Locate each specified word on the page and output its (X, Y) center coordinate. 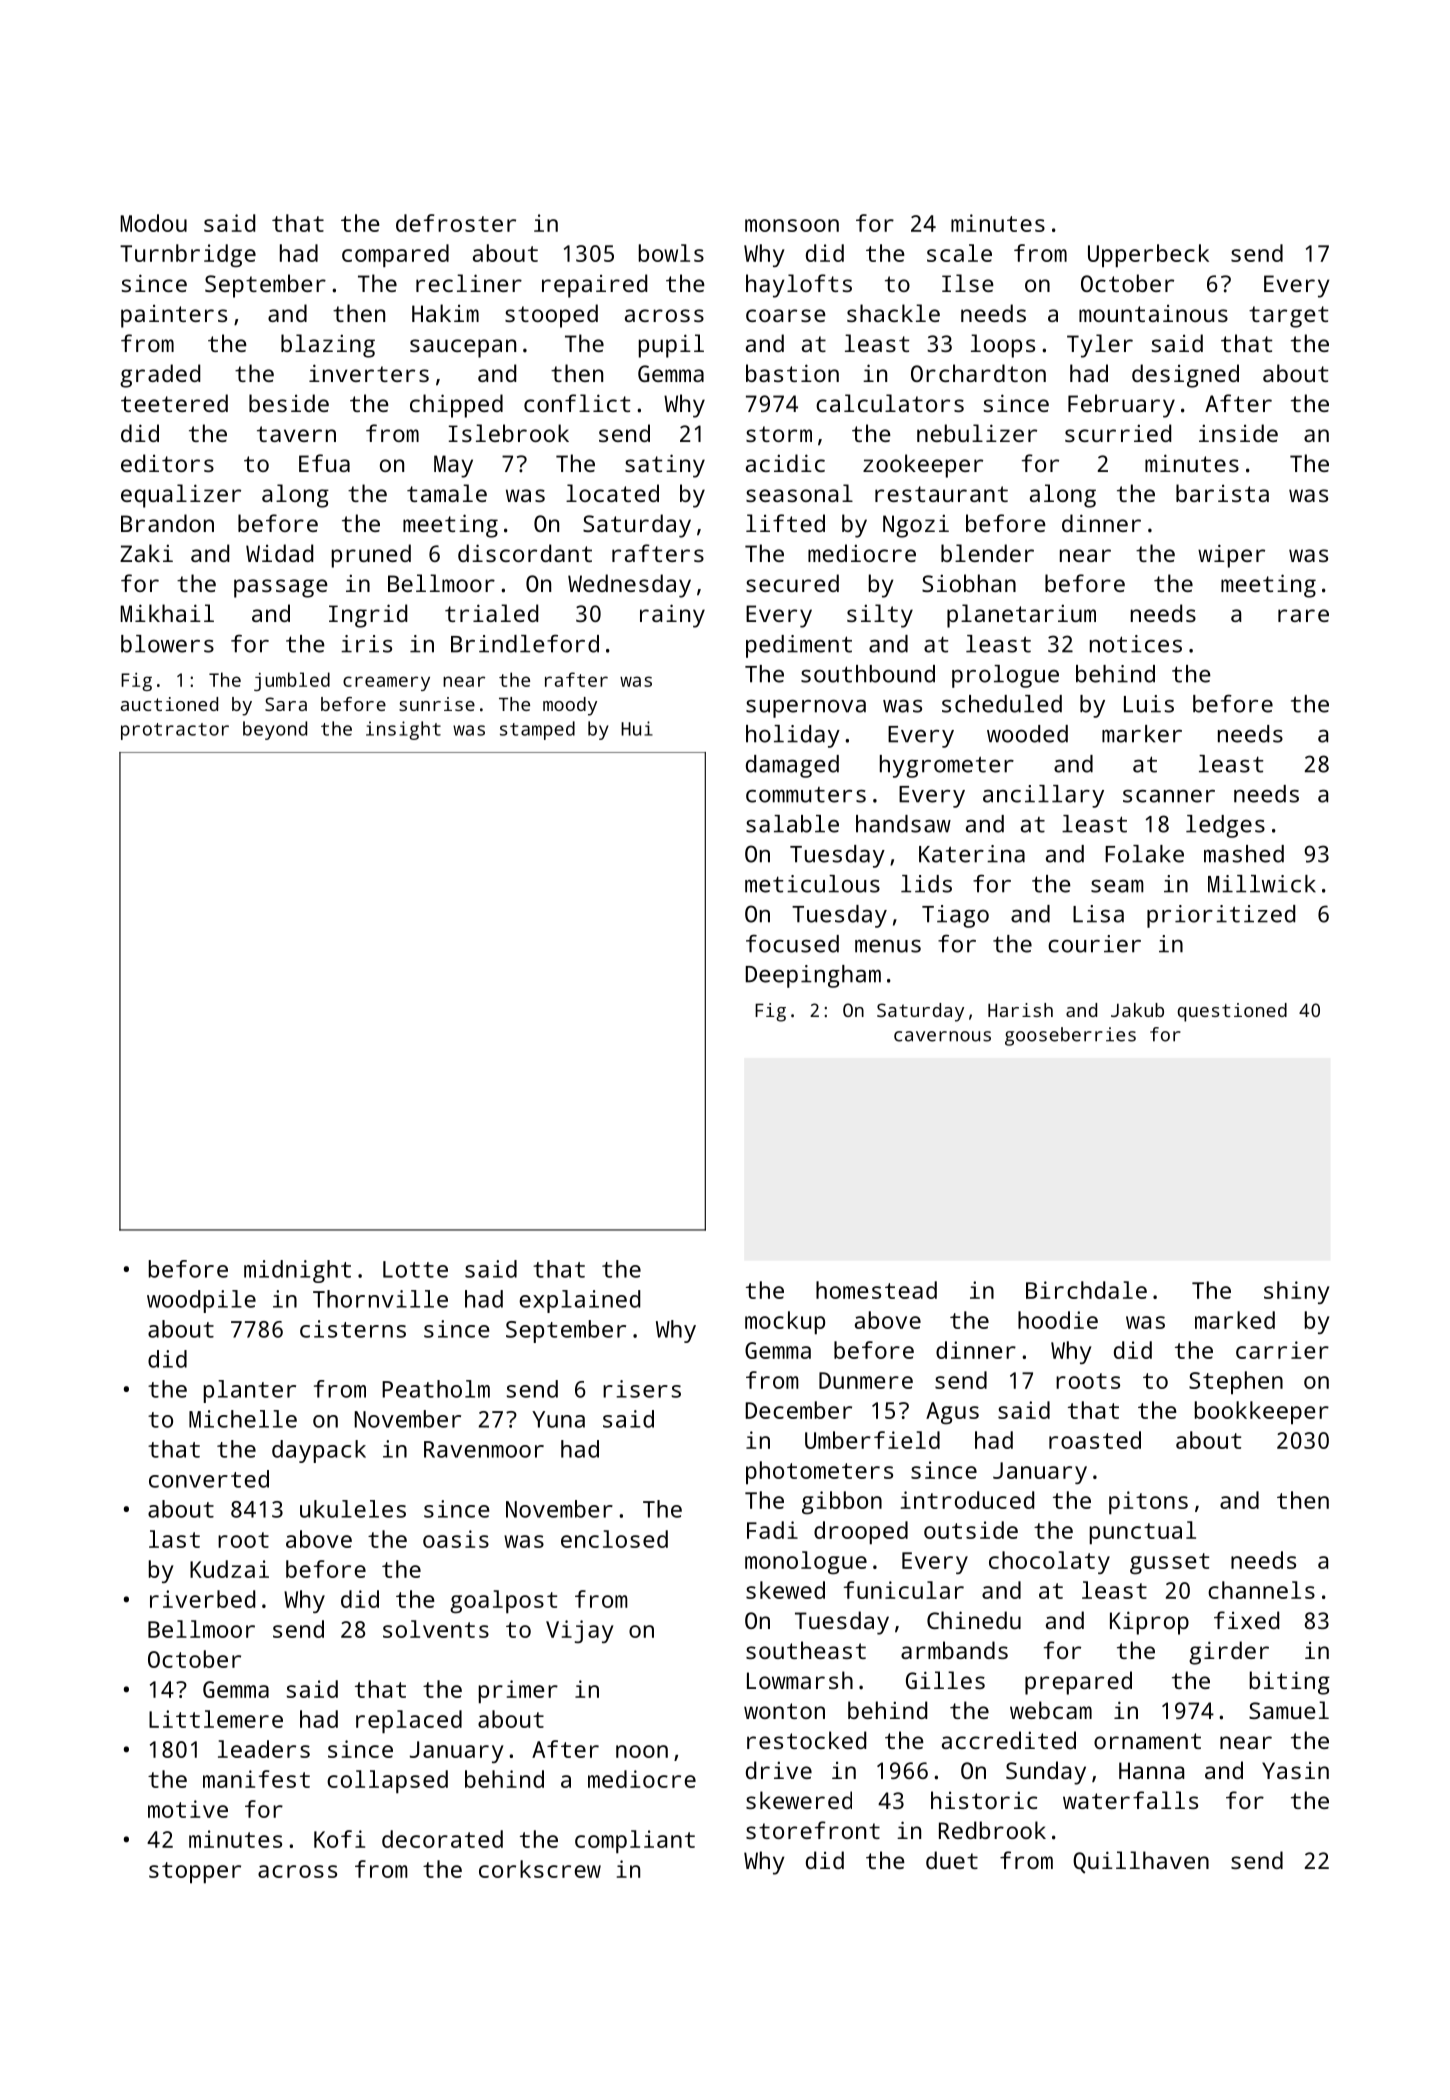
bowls (671, 253)
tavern (296, 434)
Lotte (415, 1269)
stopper (195, 1873)
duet (952, 1860)
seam (1117, 886)
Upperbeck (1148, 256)
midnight (297, 1271)
